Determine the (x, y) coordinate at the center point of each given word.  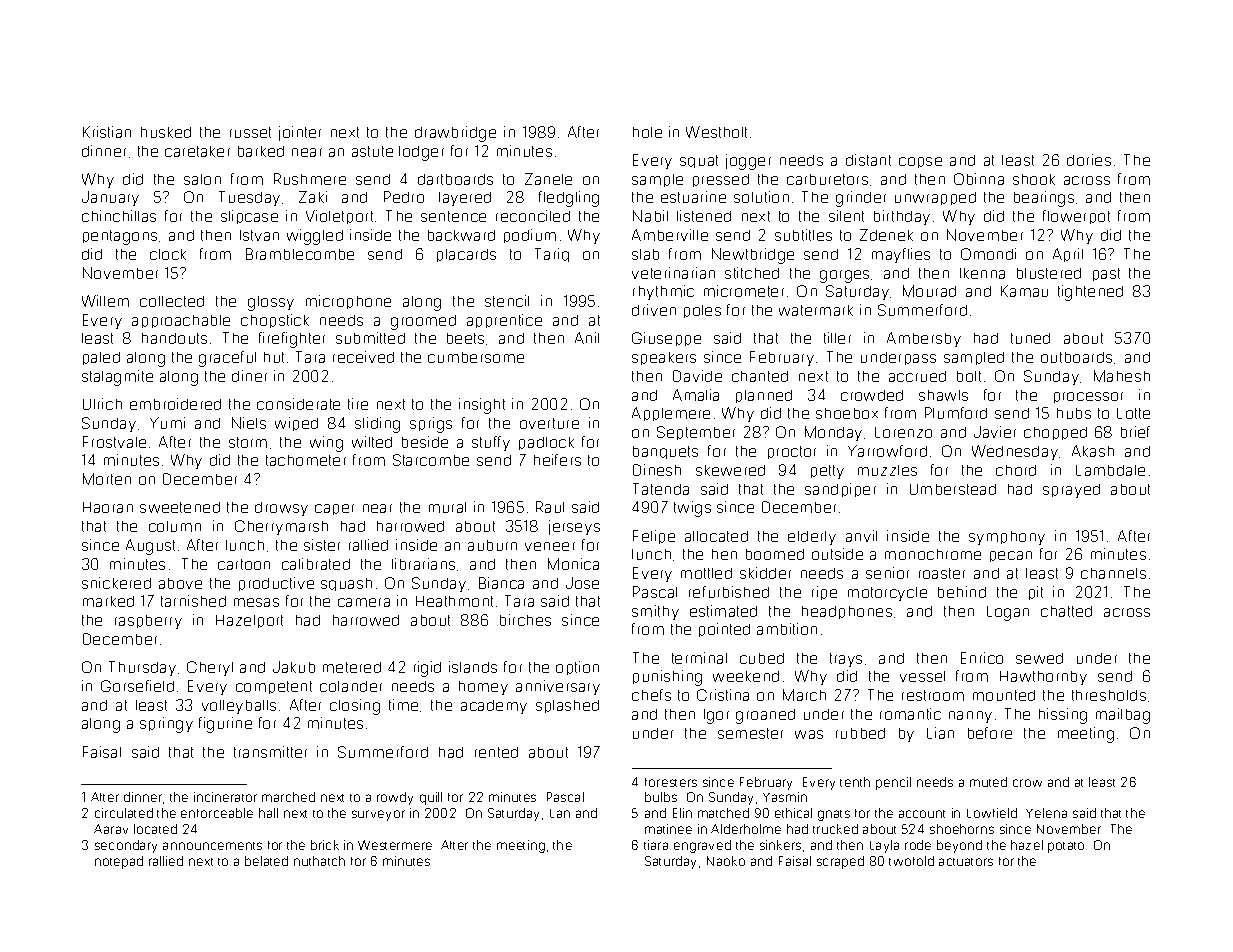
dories (1089, 160)
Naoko (726, 861)
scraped (840, 862)
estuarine (693, 197)
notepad (119, 862)
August (150, 547)
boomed (775, 554)
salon (202, 179)
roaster (942, 573)
